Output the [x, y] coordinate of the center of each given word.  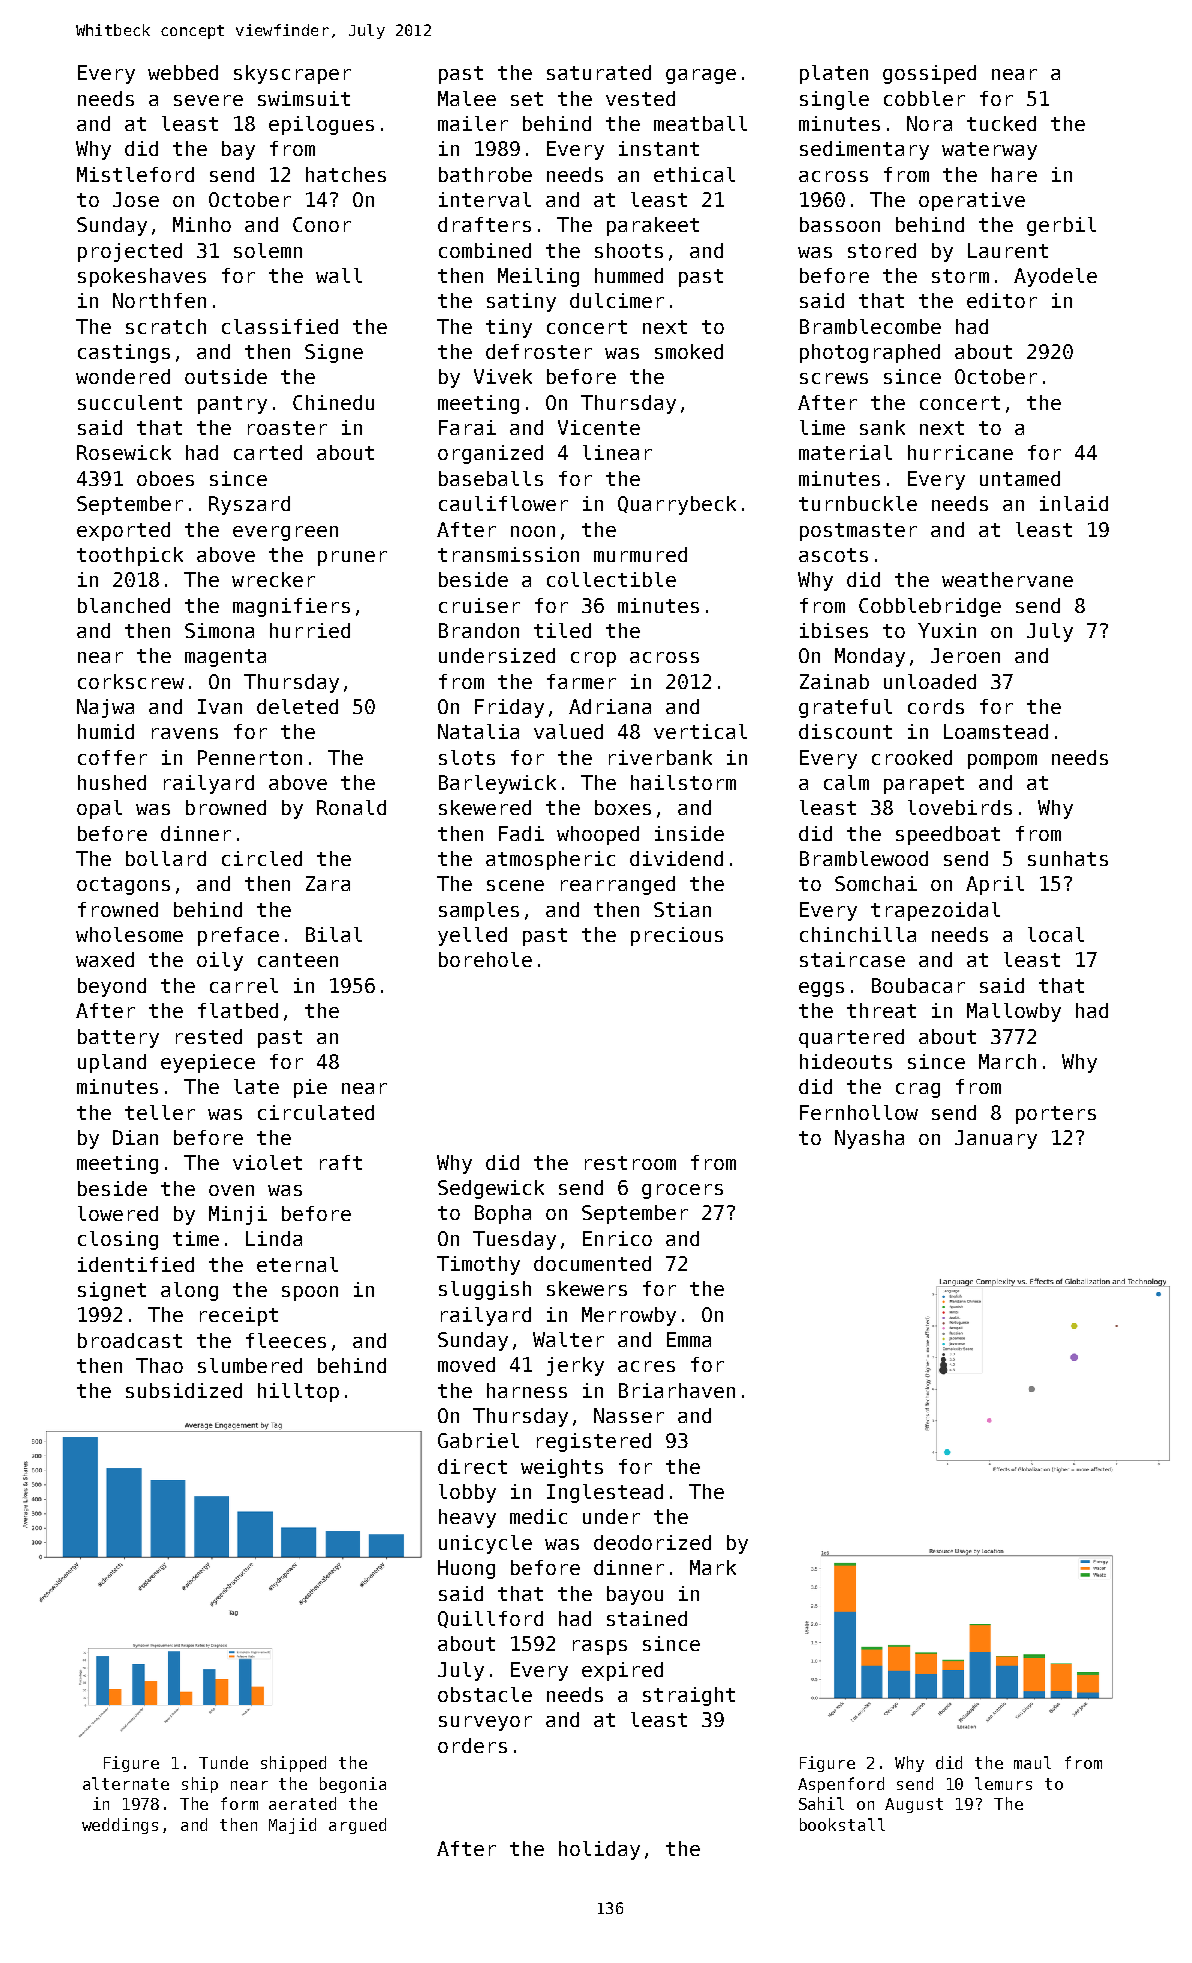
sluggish [485, 1290]
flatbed [238, 1010]
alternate [126, 1783]
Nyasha [869, 1139]
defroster [539, 351]
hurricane [960, 452]
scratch [166, 326]
